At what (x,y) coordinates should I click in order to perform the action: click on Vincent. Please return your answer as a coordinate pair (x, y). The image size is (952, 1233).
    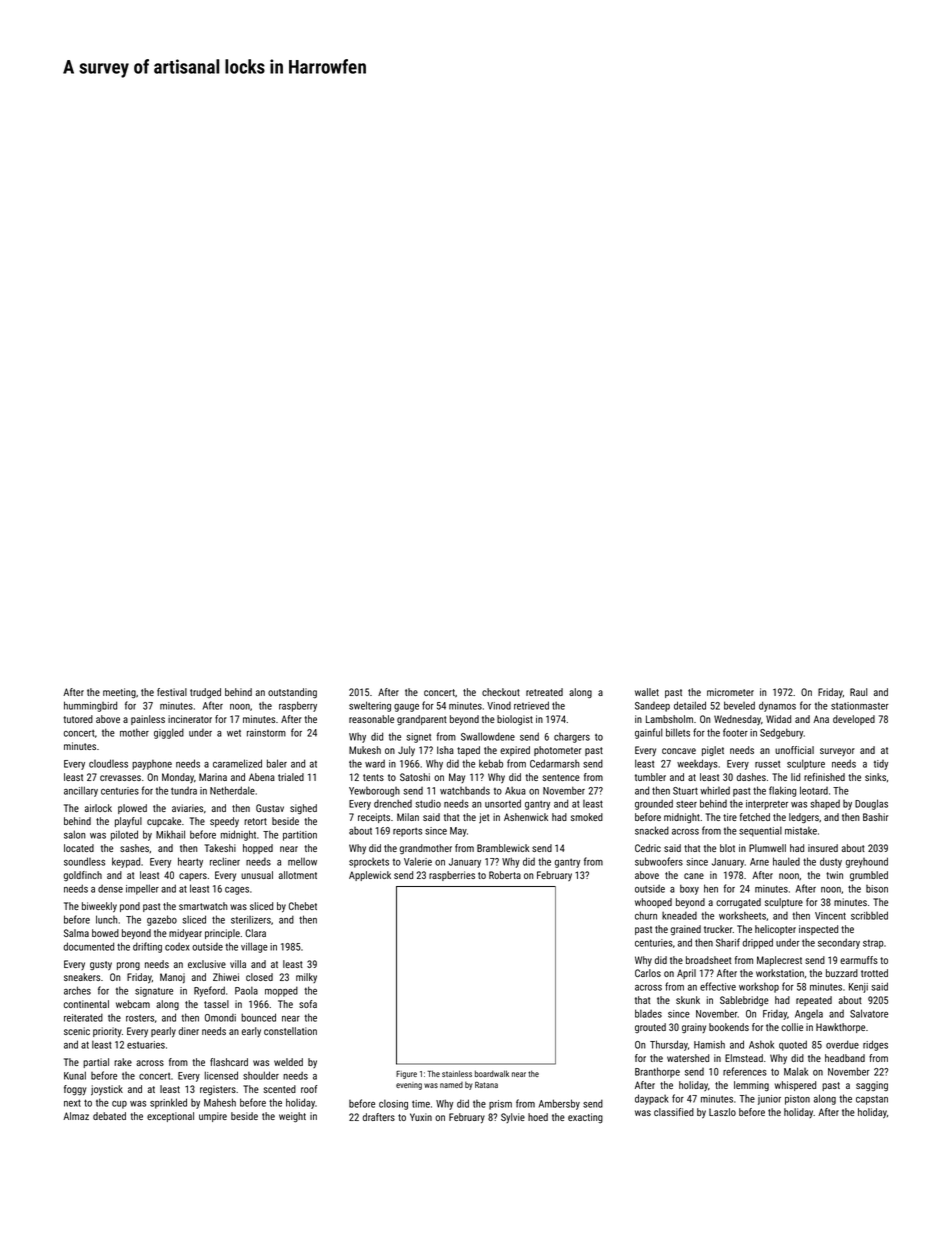
    Looking at the image, I should click on (830, 916).
